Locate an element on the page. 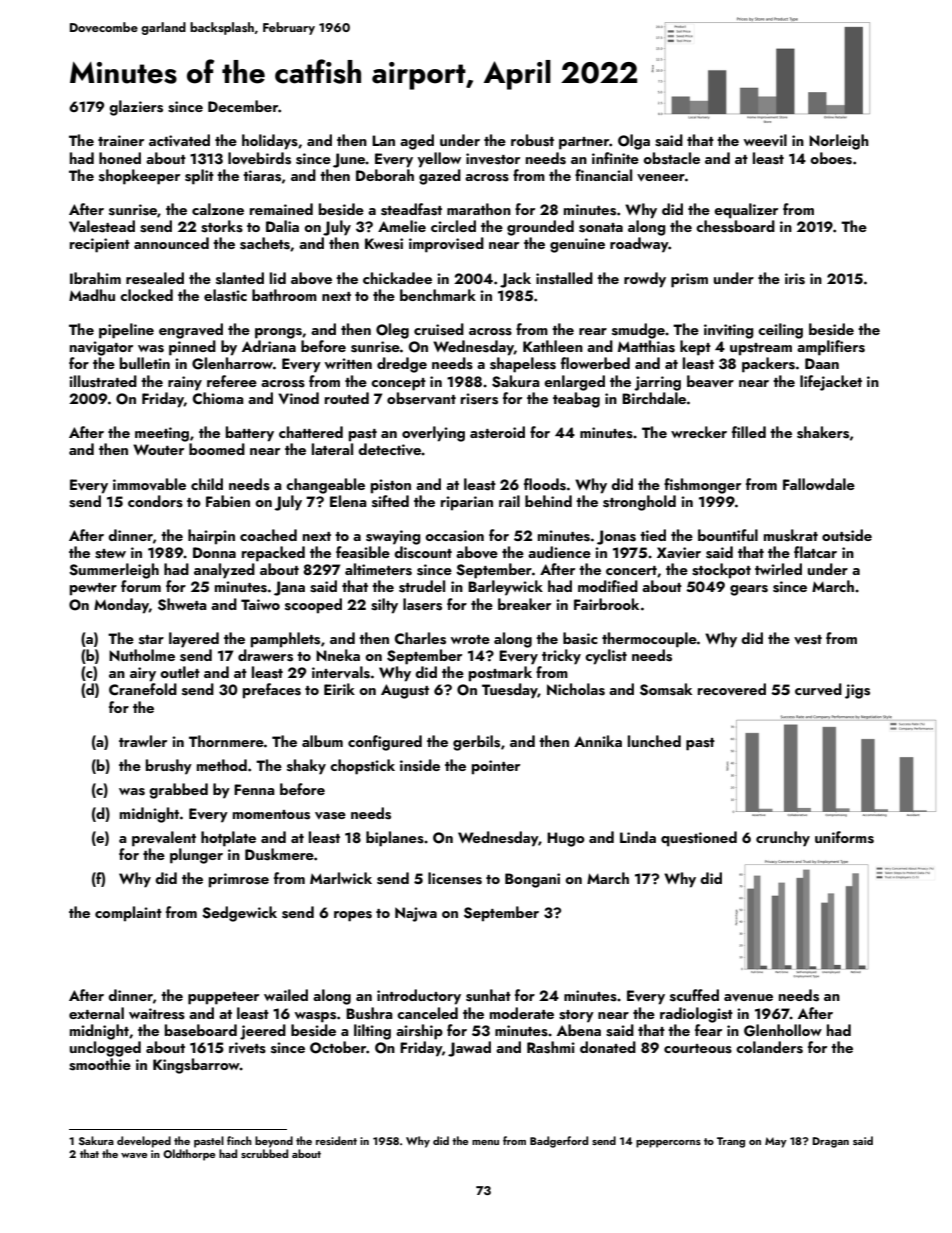  wave is located at coordinates (134, 1155).
